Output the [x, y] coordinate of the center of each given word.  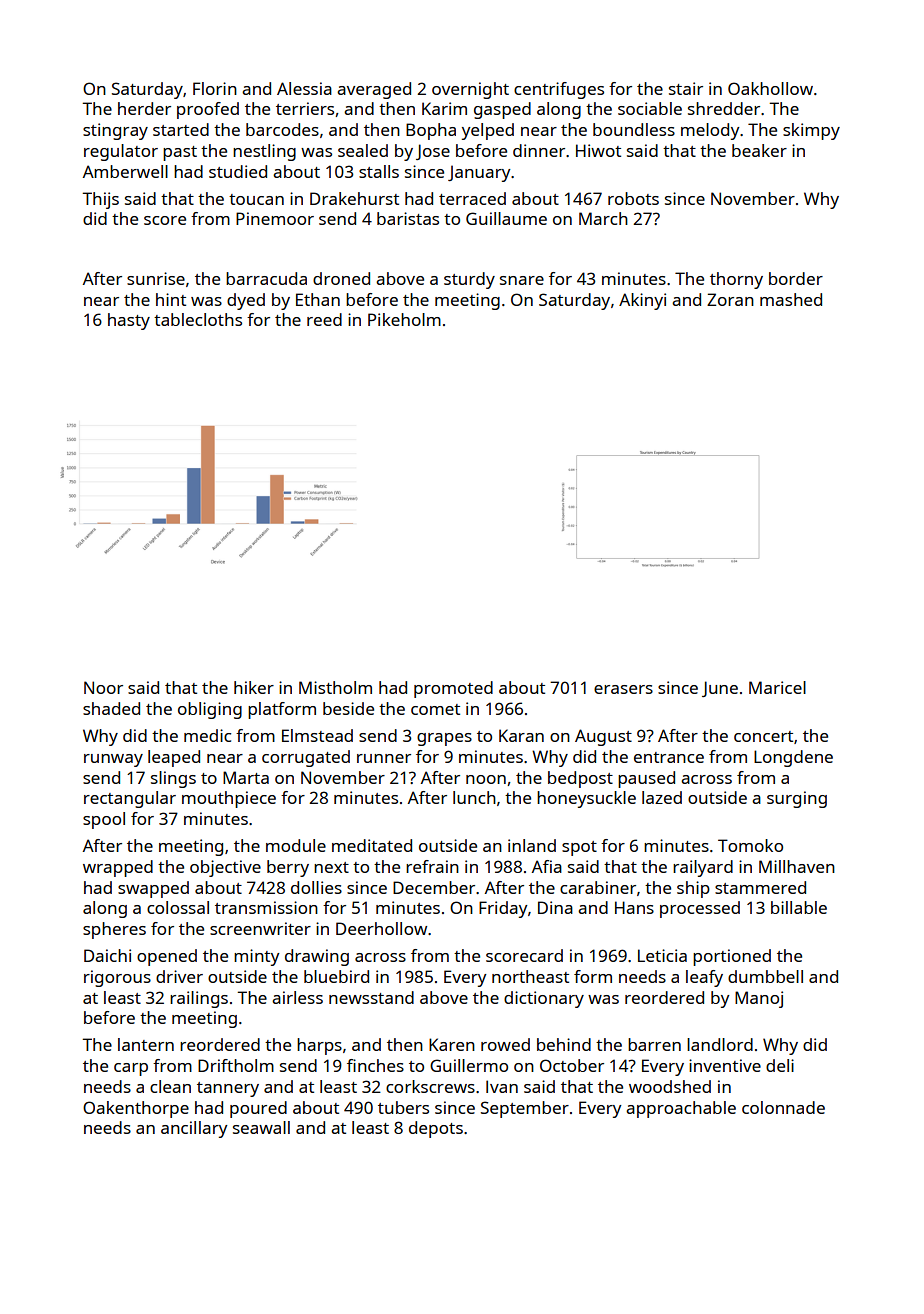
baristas [408, 218]
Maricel [777, 687]
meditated [372, 845]
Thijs [100, 200]
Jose [433, 152]
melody [710, 131]
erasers [623, 689]
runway [113, 760]
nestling [264, 152]
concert [763, 736]
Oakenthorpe [136, 1109]
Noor [103, 687]
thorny [736, 280]
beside [348, 708]
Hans [634, 907]
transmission [266, 907]
